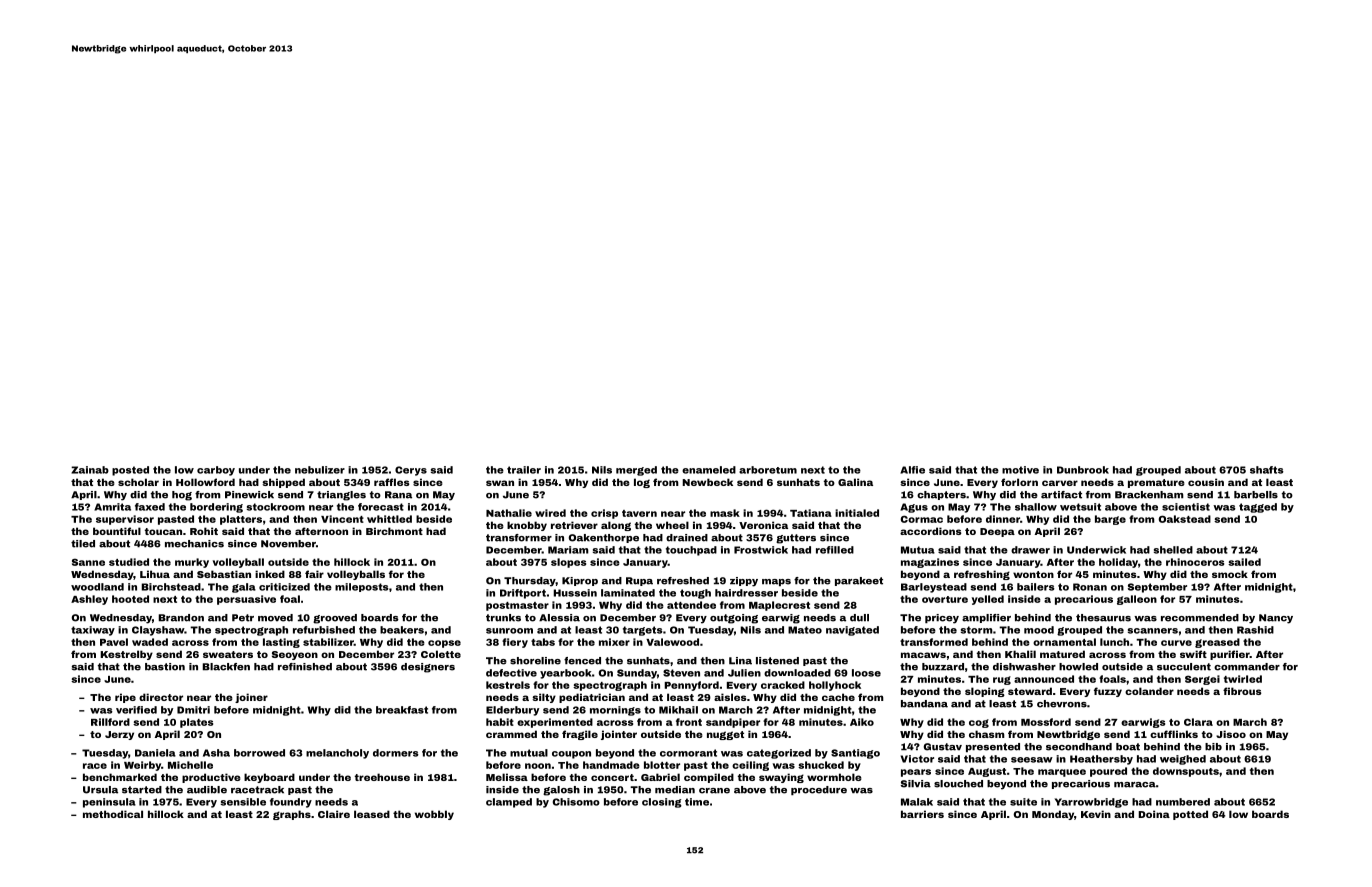  What do you see at coordinates (328, 642) in the screenshot?
I see `stabilizer` at bounding box center [328, 642].
